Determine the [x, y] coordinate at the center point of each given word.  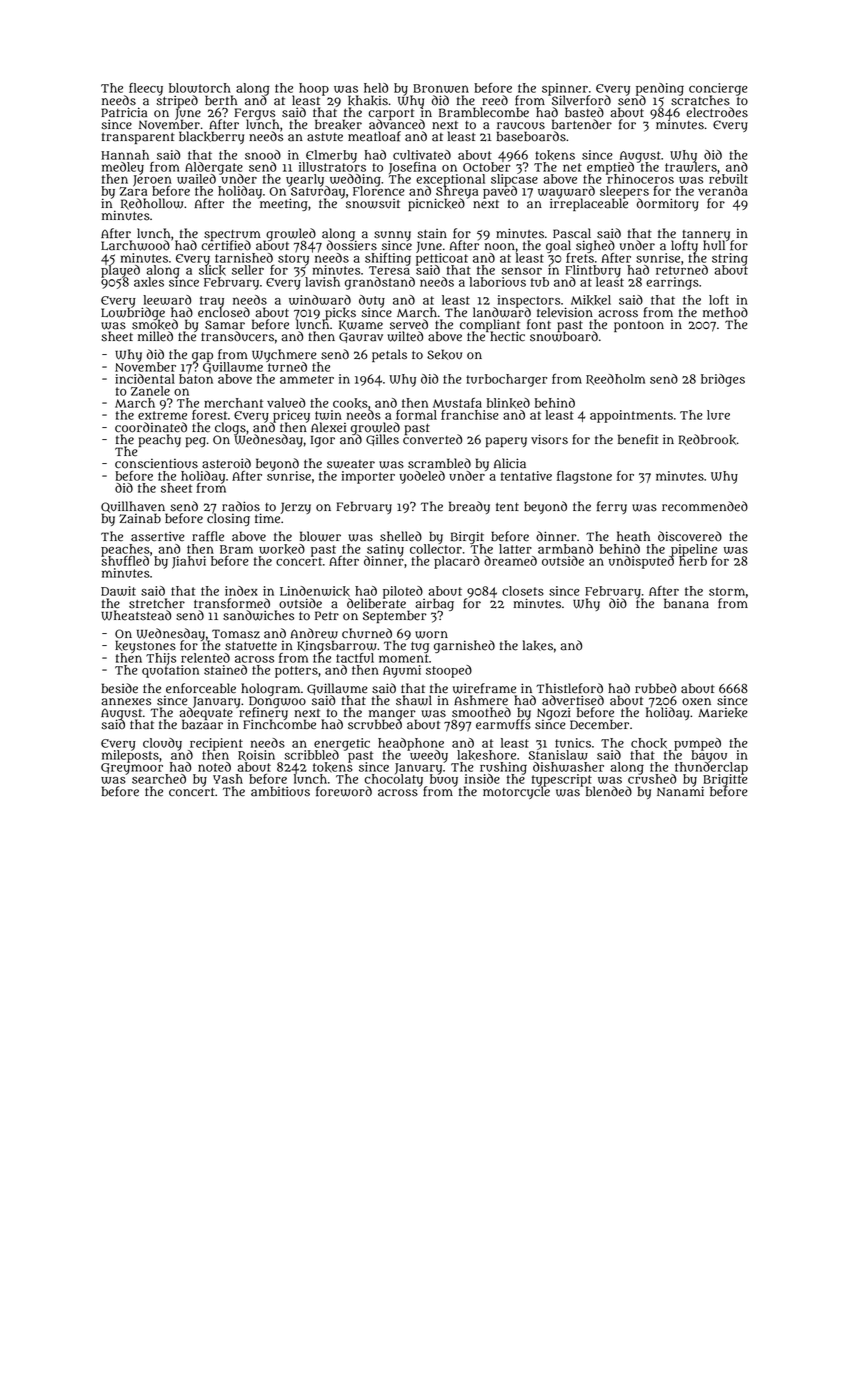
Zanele [150, 391]
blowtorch [200, 88]
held [376, 88]
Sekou [444, 354]
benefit [638, 439]
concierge [718, 89]
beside [120, 688]
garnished [464, 646]
